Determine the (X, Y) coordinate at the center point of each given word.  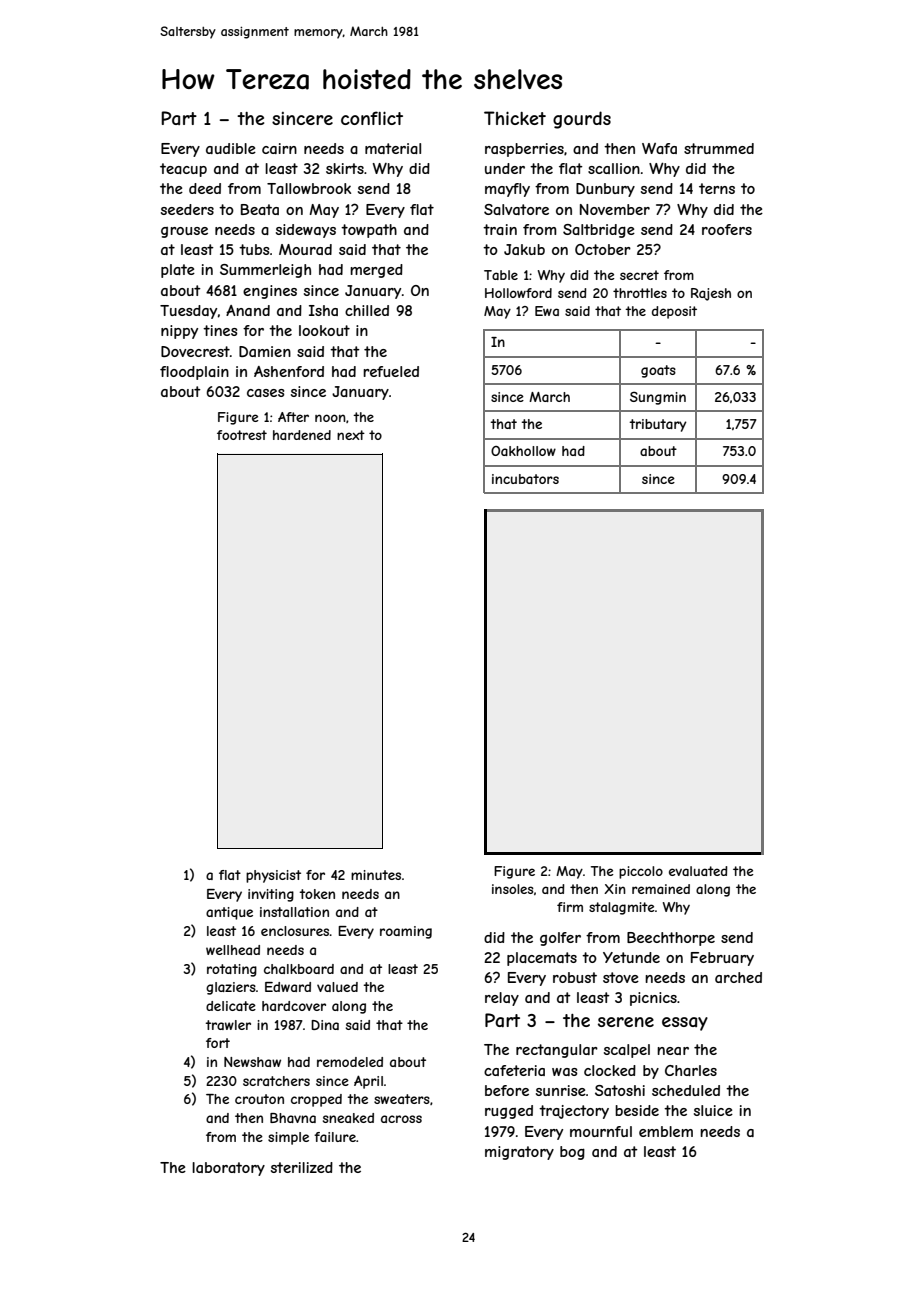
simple (288, 1138)
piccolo (641, 872)
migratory (519, 1153)
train (500, 229)
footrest (242, 435)
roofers (727, 229)
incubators (525, 479)
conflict (372, 118)
